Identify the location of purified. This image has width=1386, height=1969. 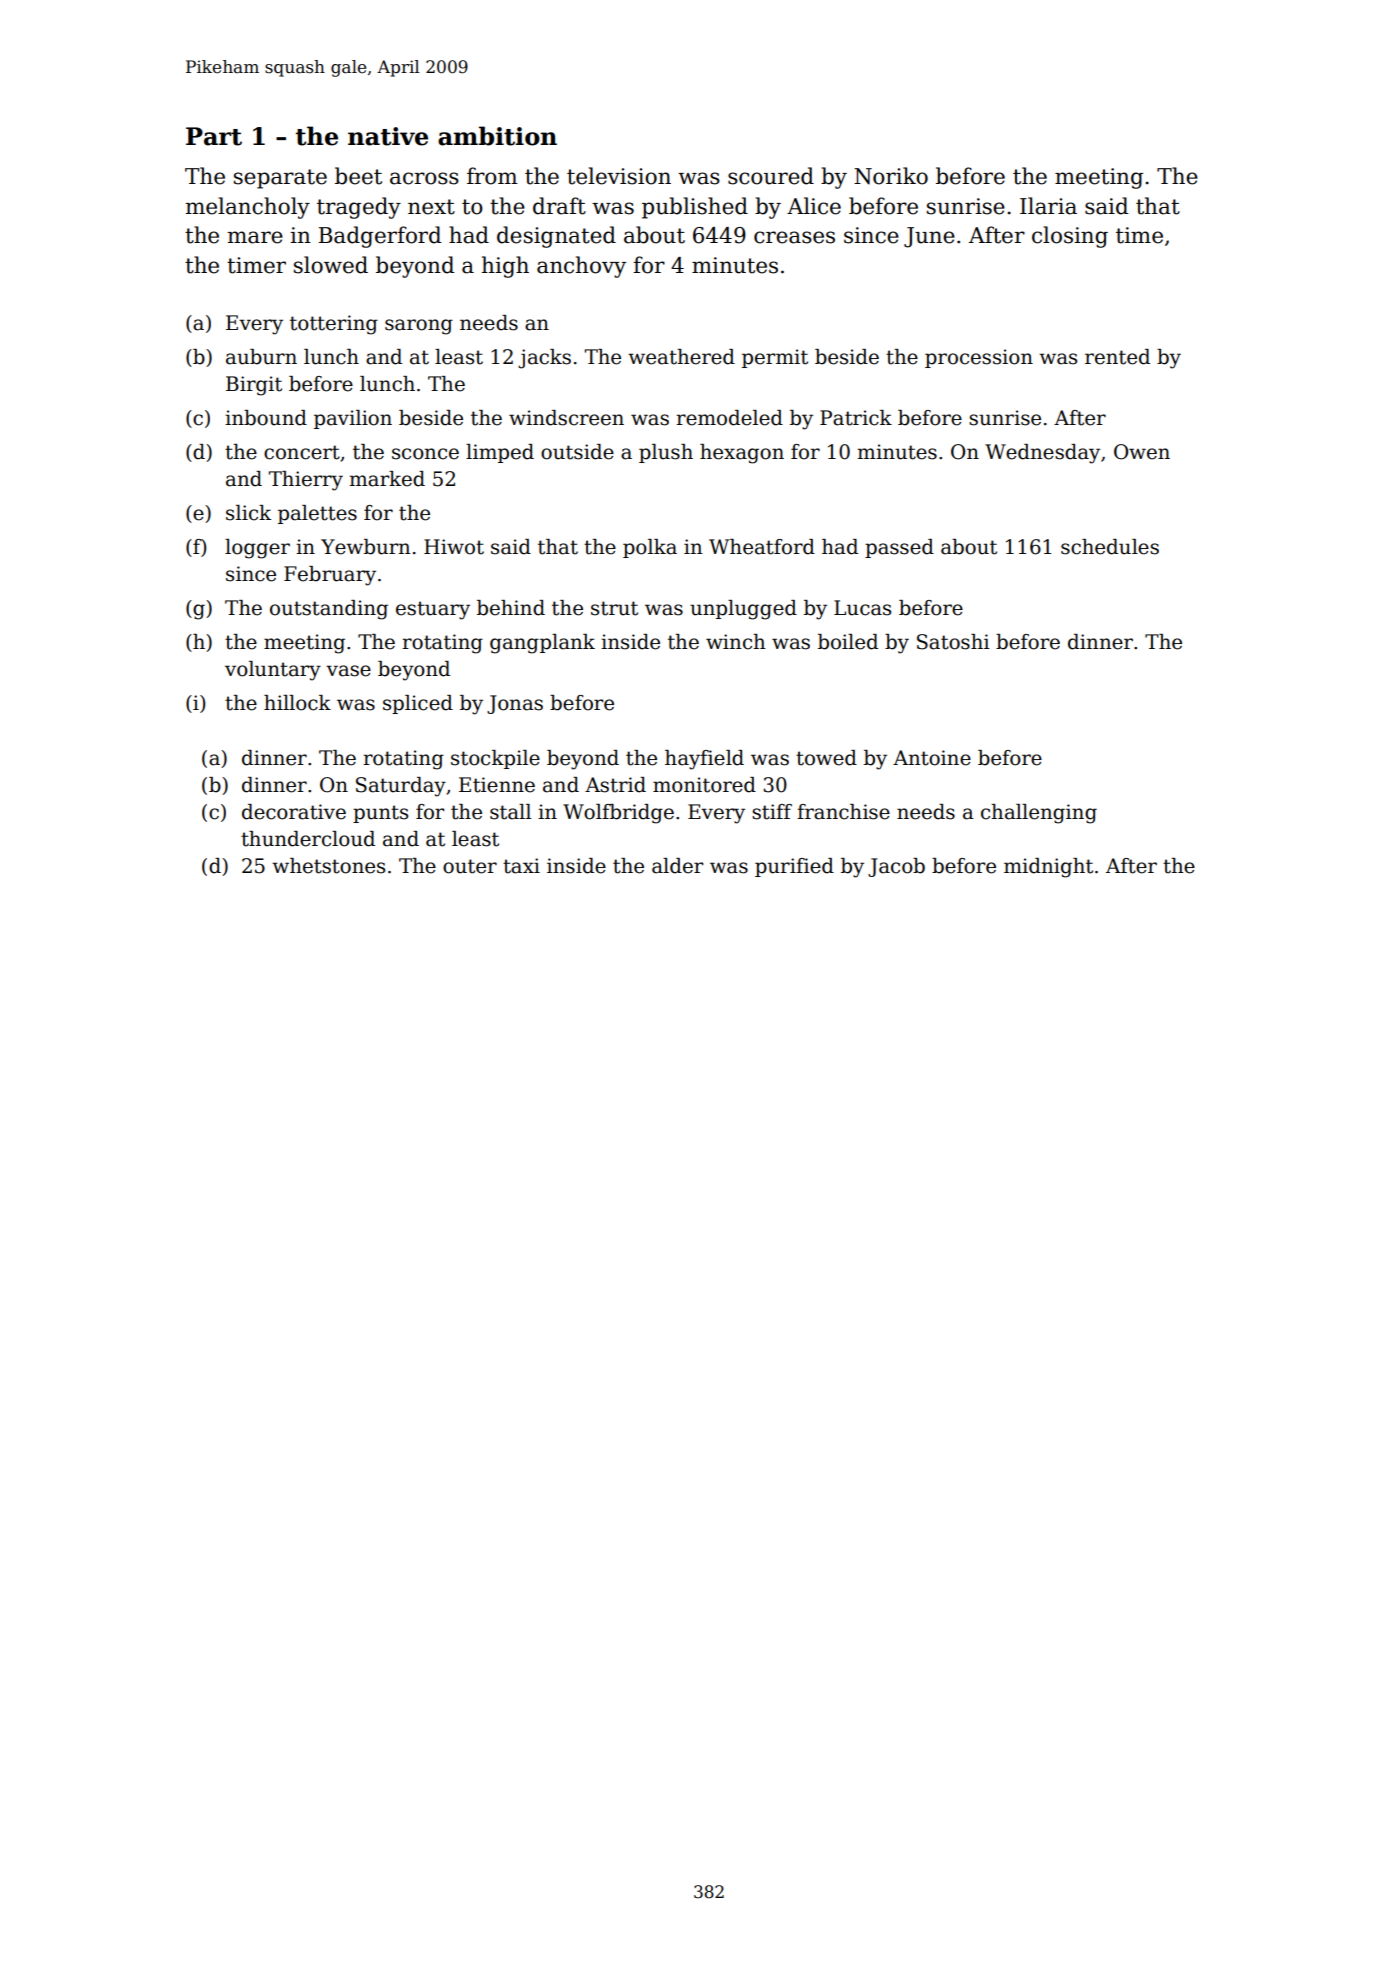
(794, 867).
